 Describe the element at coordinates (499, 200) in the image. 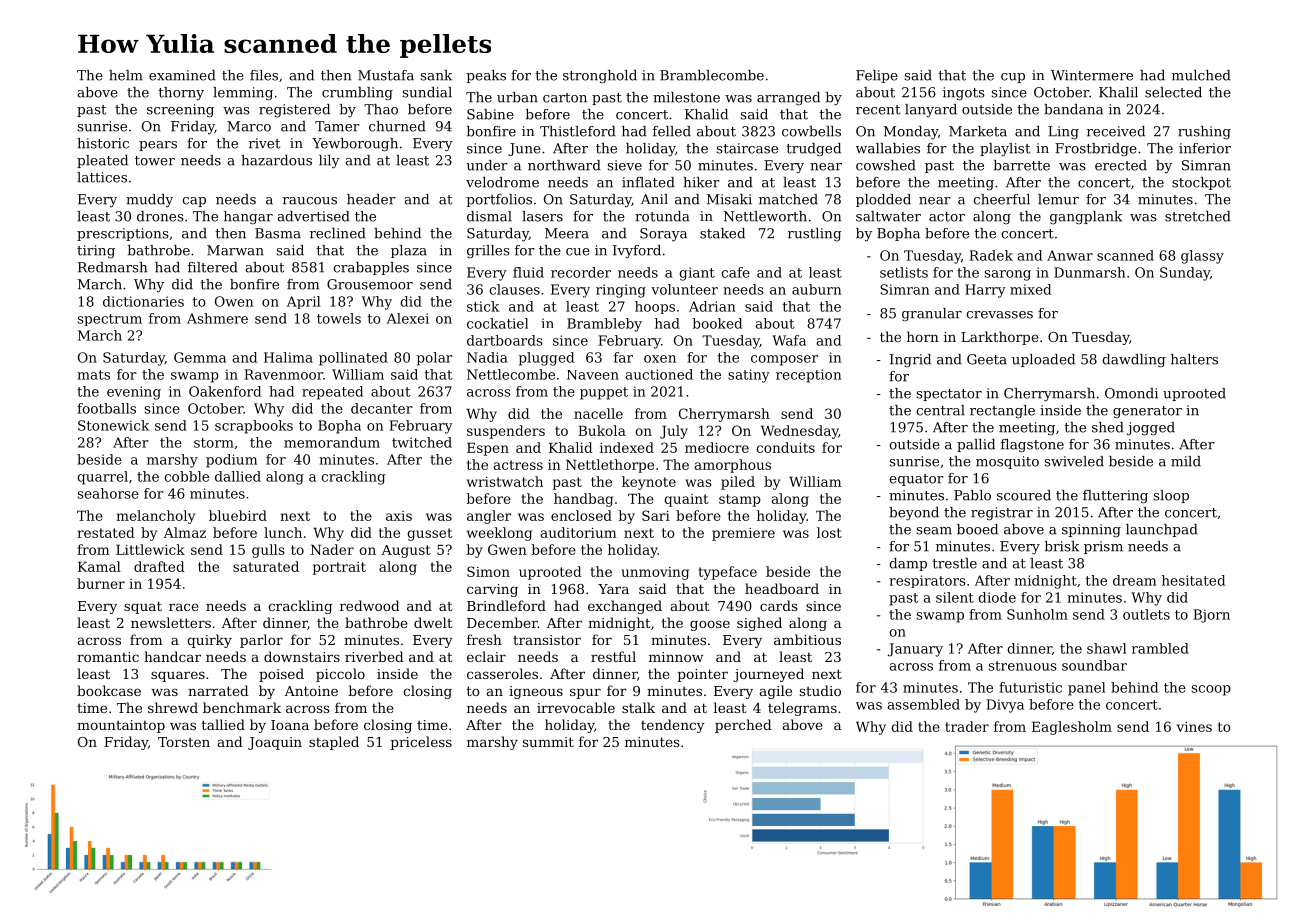

I see `portfolios` at that location.
